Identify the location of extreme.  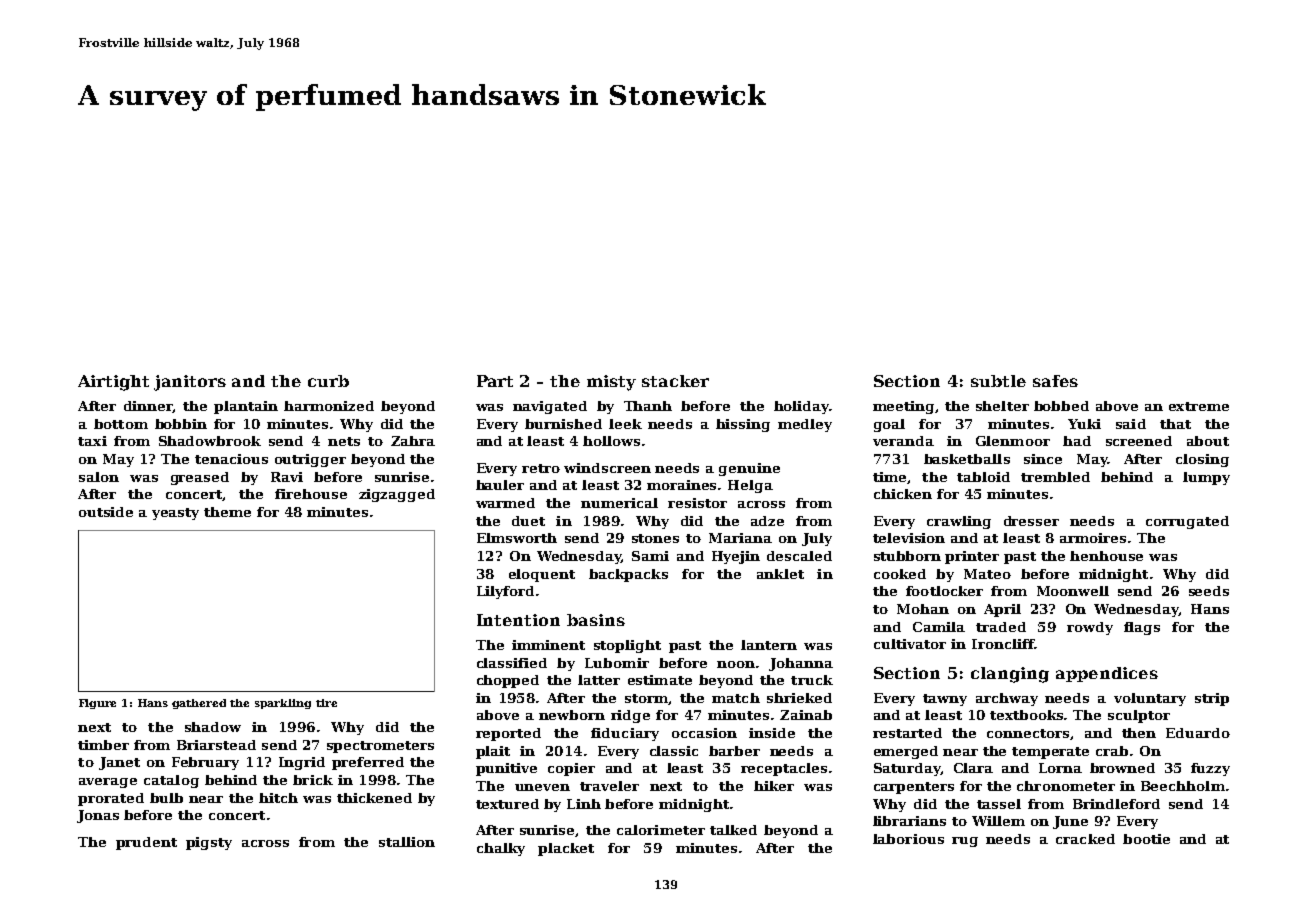
(1199, 406).
